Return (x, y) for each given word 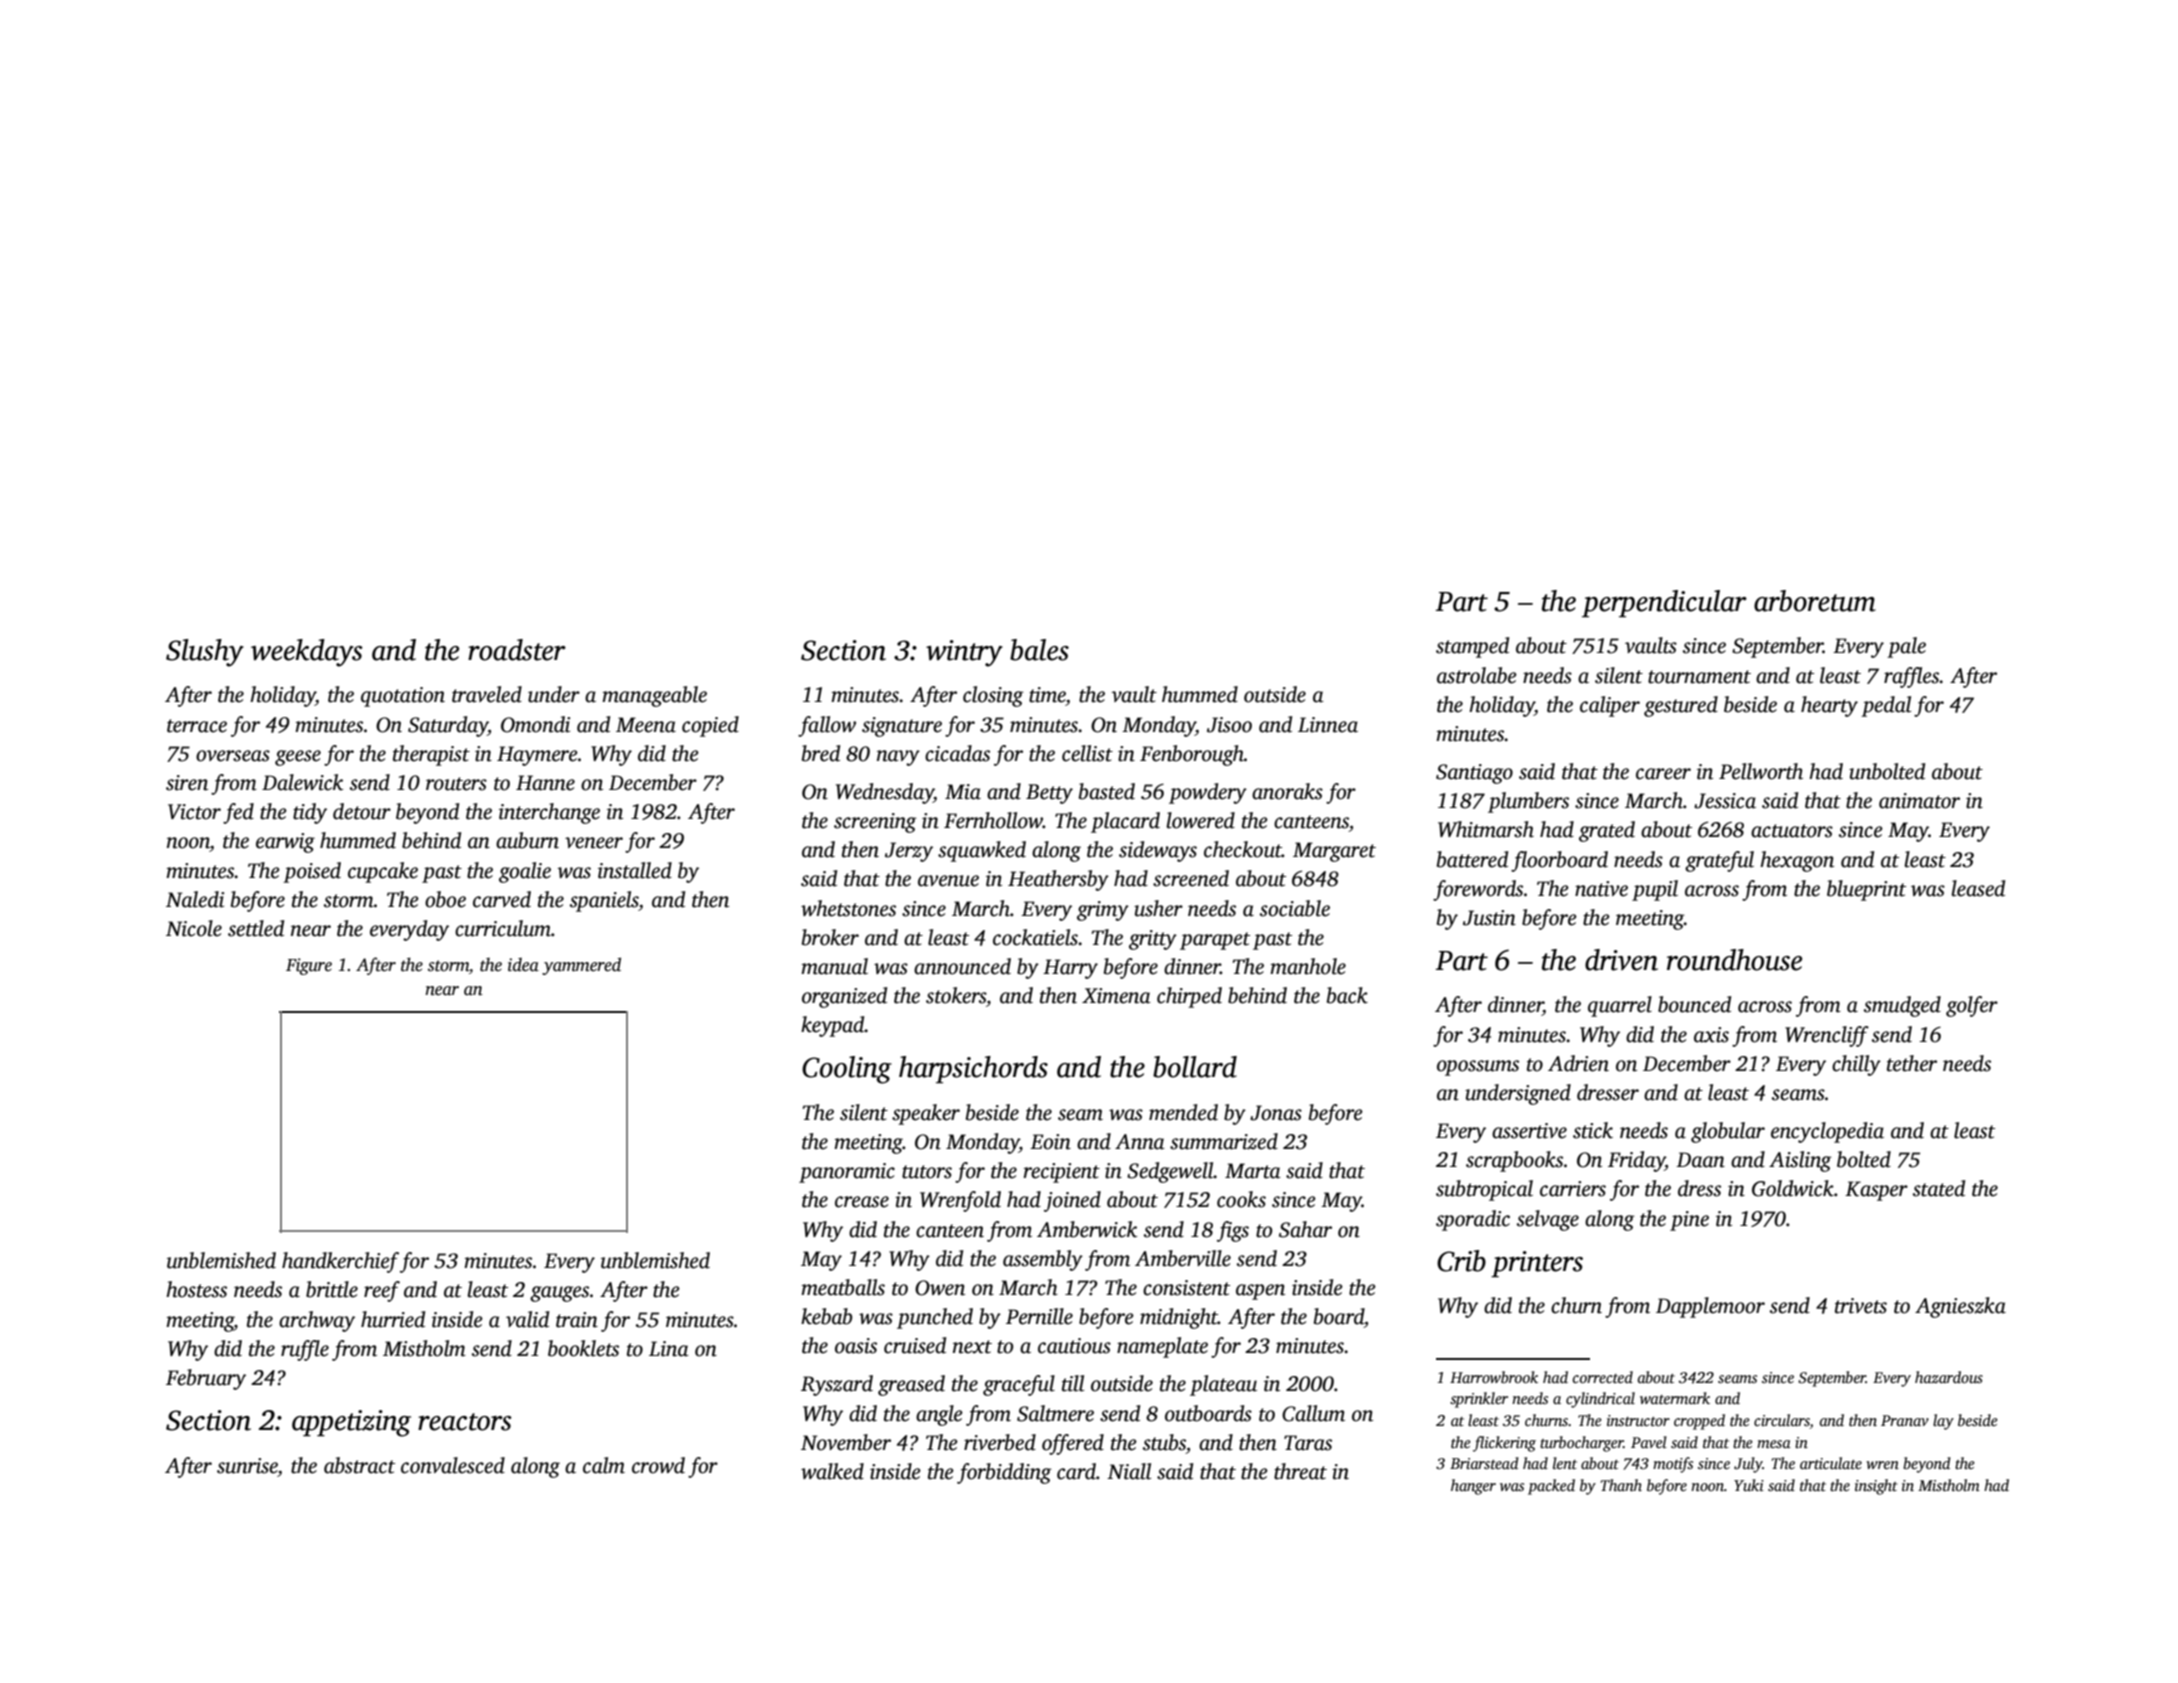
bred (821, 753)
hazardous (1949, 1377)
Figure (309, 966)
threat (1300, 1471)
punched (935, 1318)
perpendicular (1664, 603)
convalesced (453, 1465)
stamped (1472, 647)
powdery (1208, 793)
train (577, 1320)
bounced (1694, 1004)
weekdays (307, 653)
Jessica (1725, 801)
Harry (1070, 969)
